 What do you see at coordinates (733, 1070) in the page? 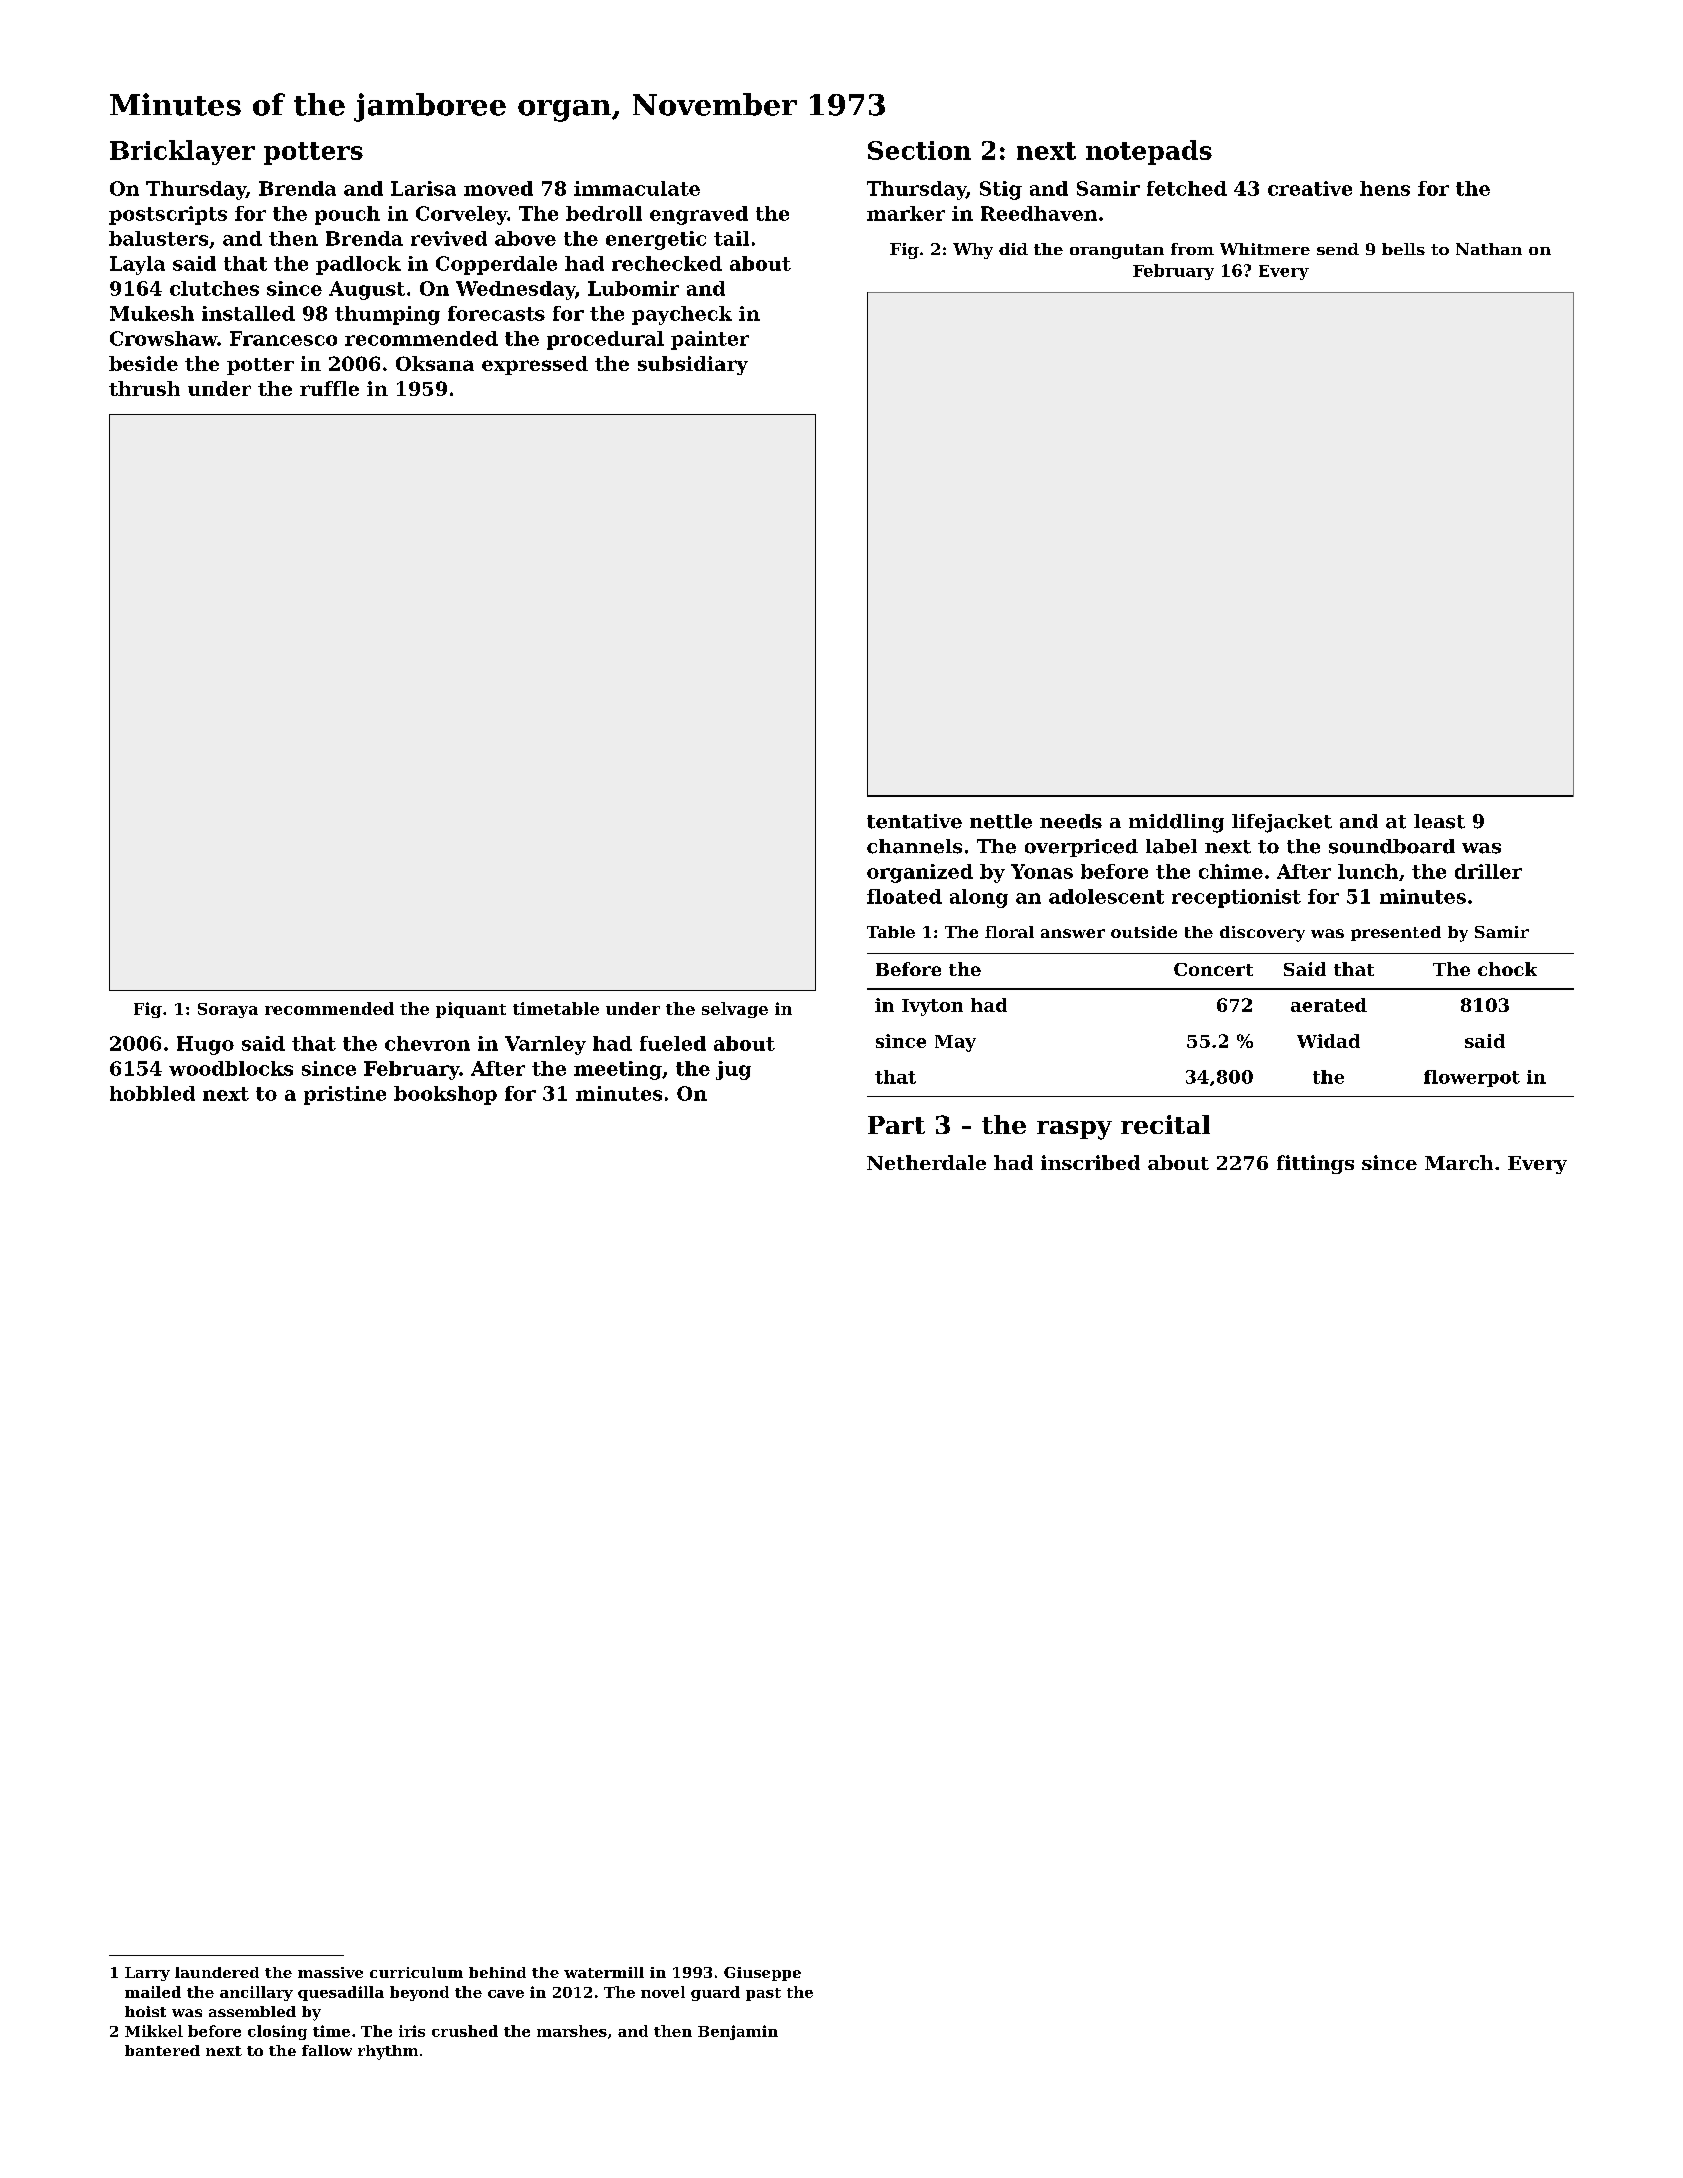
I see `jug` at bounding box center [733, 1070].
